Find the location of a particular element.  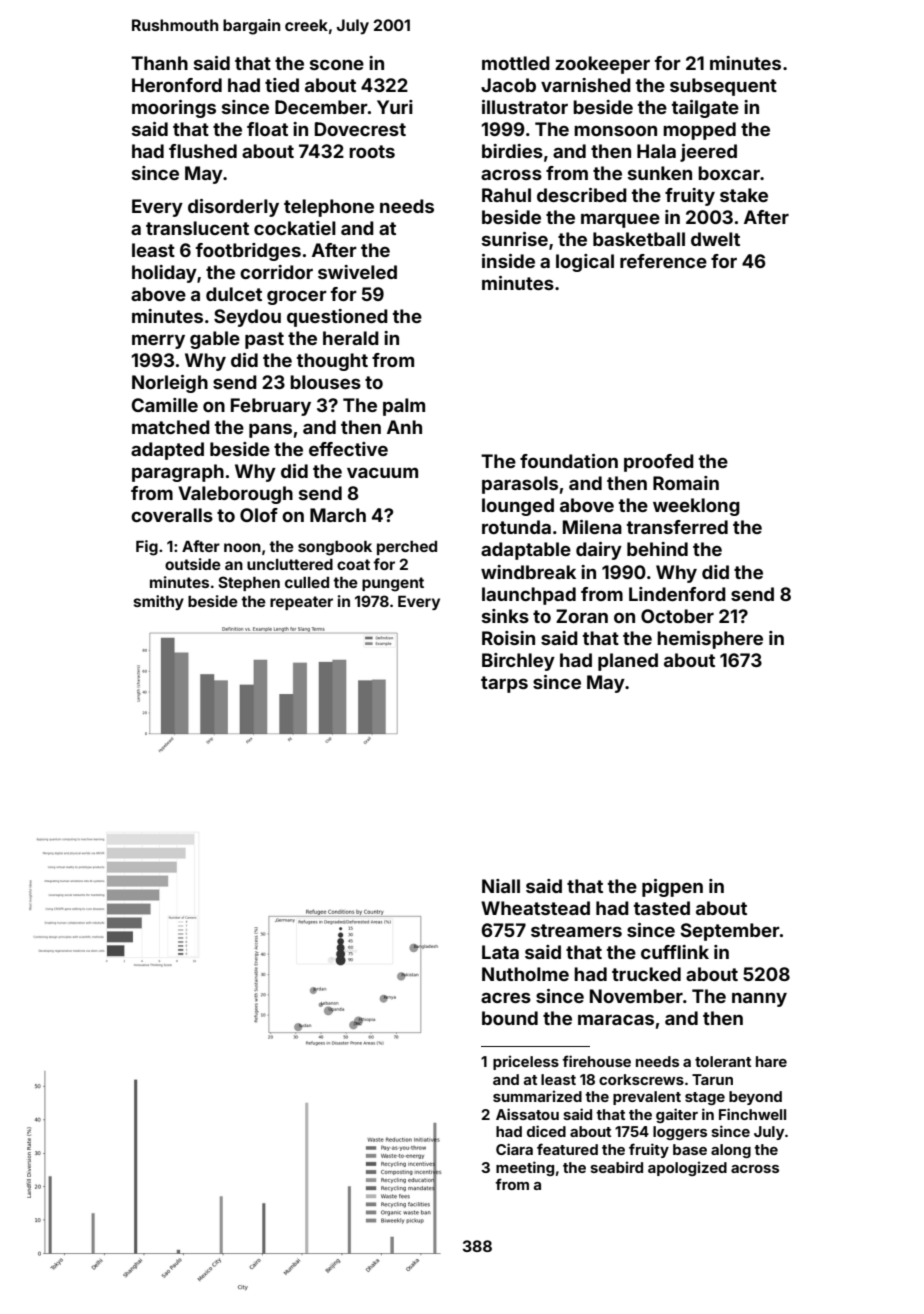

Stephen is located at coordinates (249, 583).
